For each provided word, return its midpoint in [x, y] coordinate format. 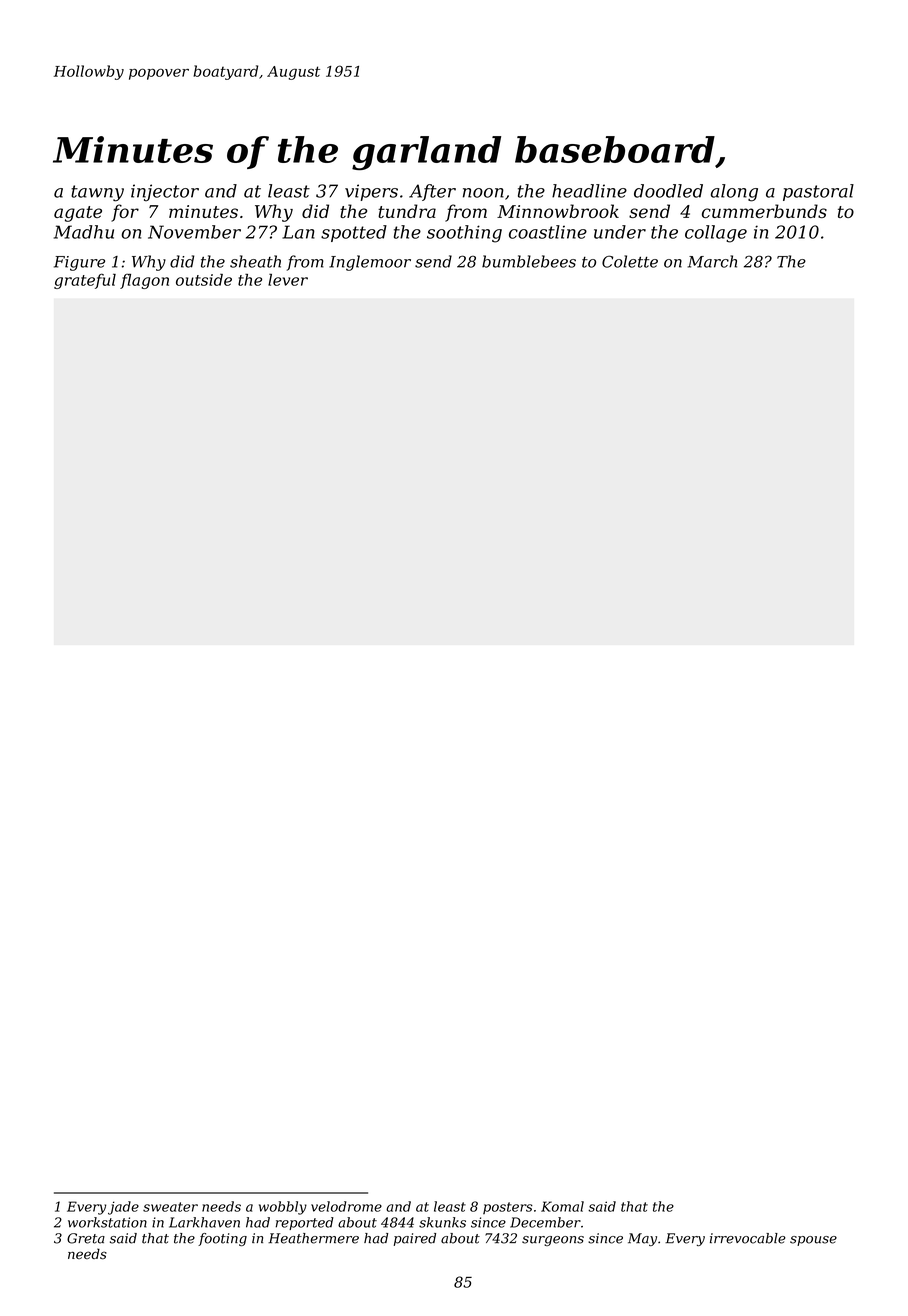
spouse [813, 1241]
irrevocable [748, 1238]
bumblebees [529, 261]
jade [123, 1208]
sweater [170, 1207]
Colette [630, 261]
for [125, 213]
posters [508, 1208]
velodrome [346, 1206]
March [712, 261]
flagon [144, 281]
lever [288, 280]
